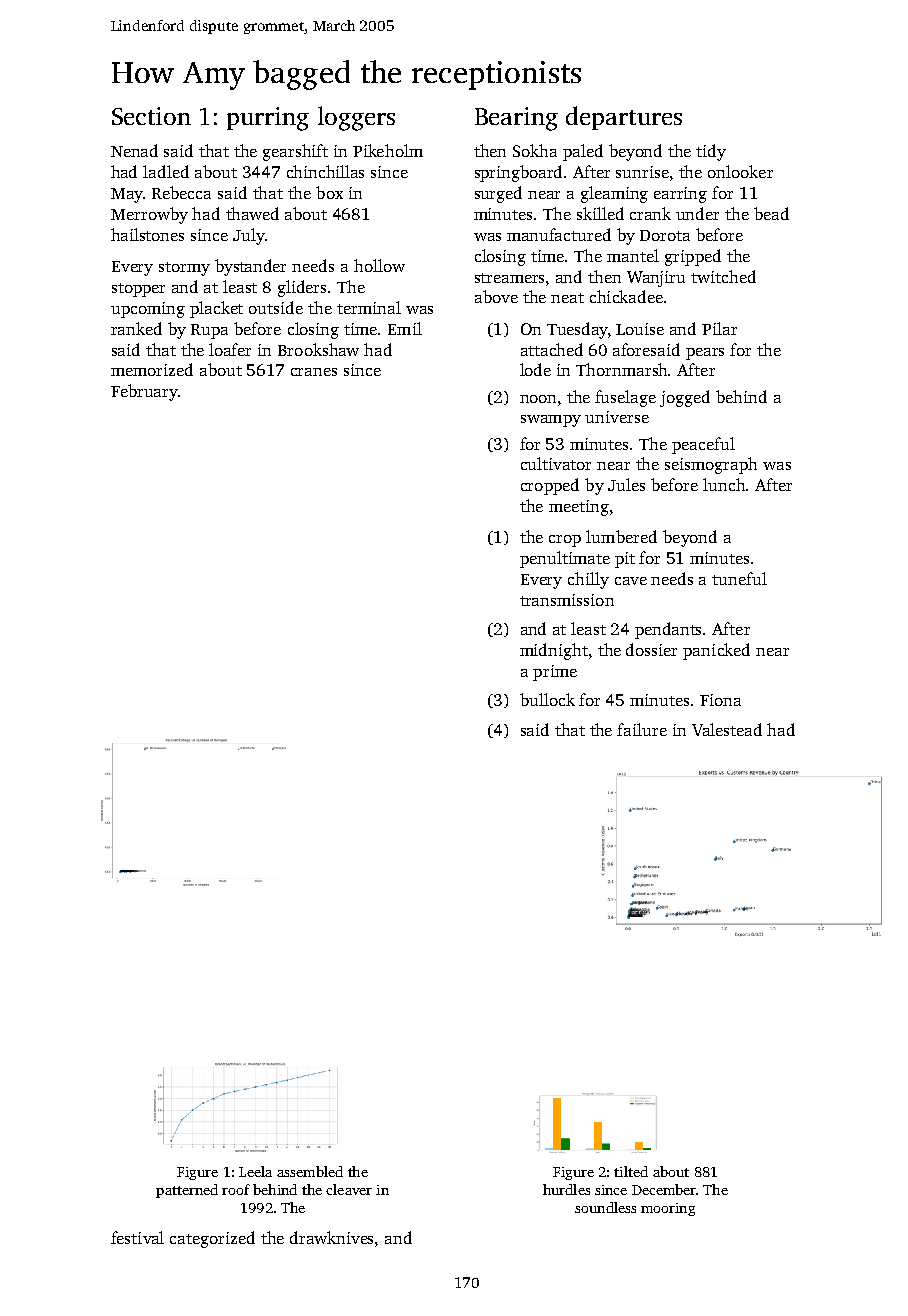 This document has width=908, height=1316. What do you see at coordinates (556, 463) in the document?
I see `cultivator` at bounding box center [556, 463].
